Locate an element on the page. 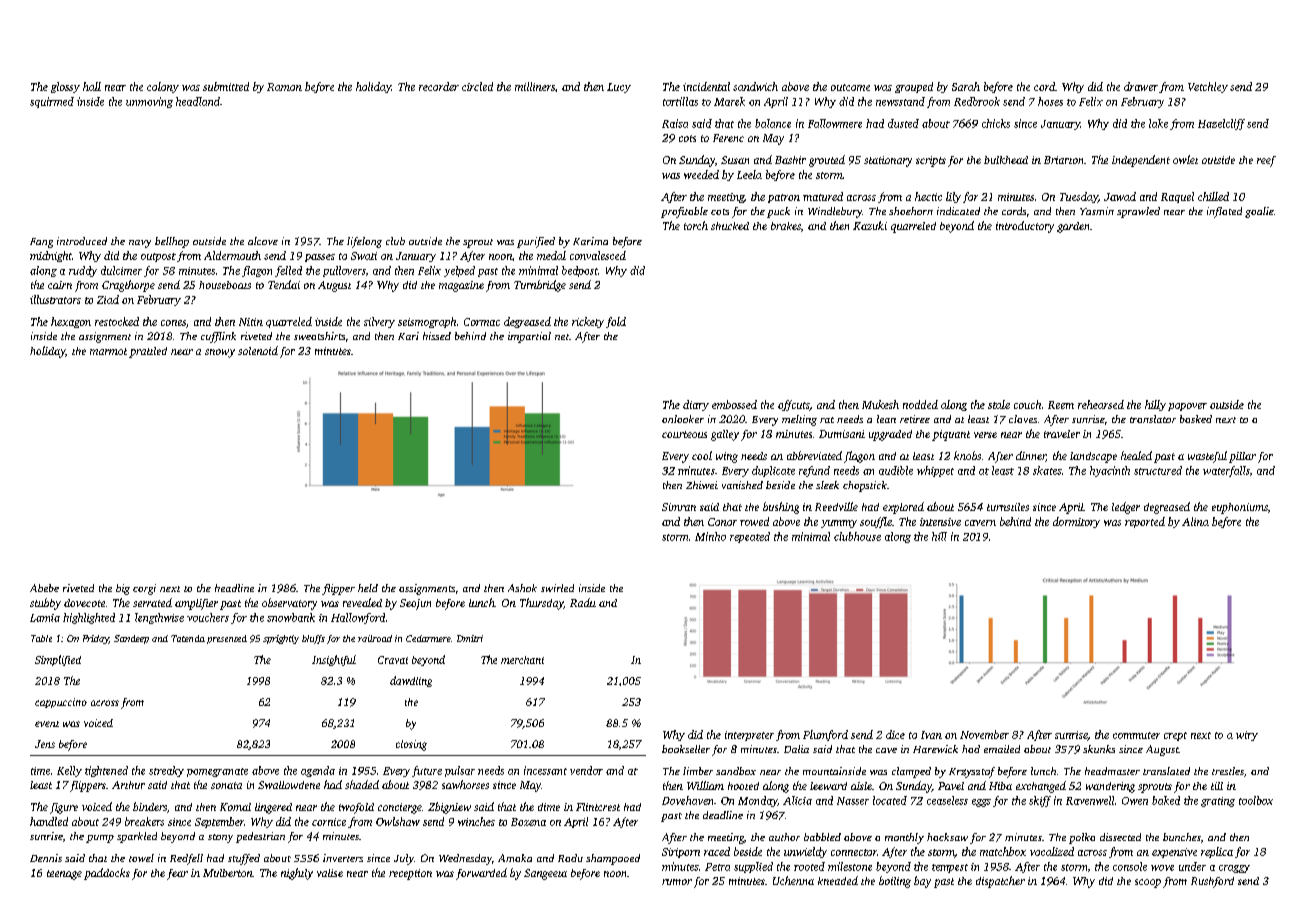 This image has width=1308, height=924. snowy is located at coordinates (220, 353).
